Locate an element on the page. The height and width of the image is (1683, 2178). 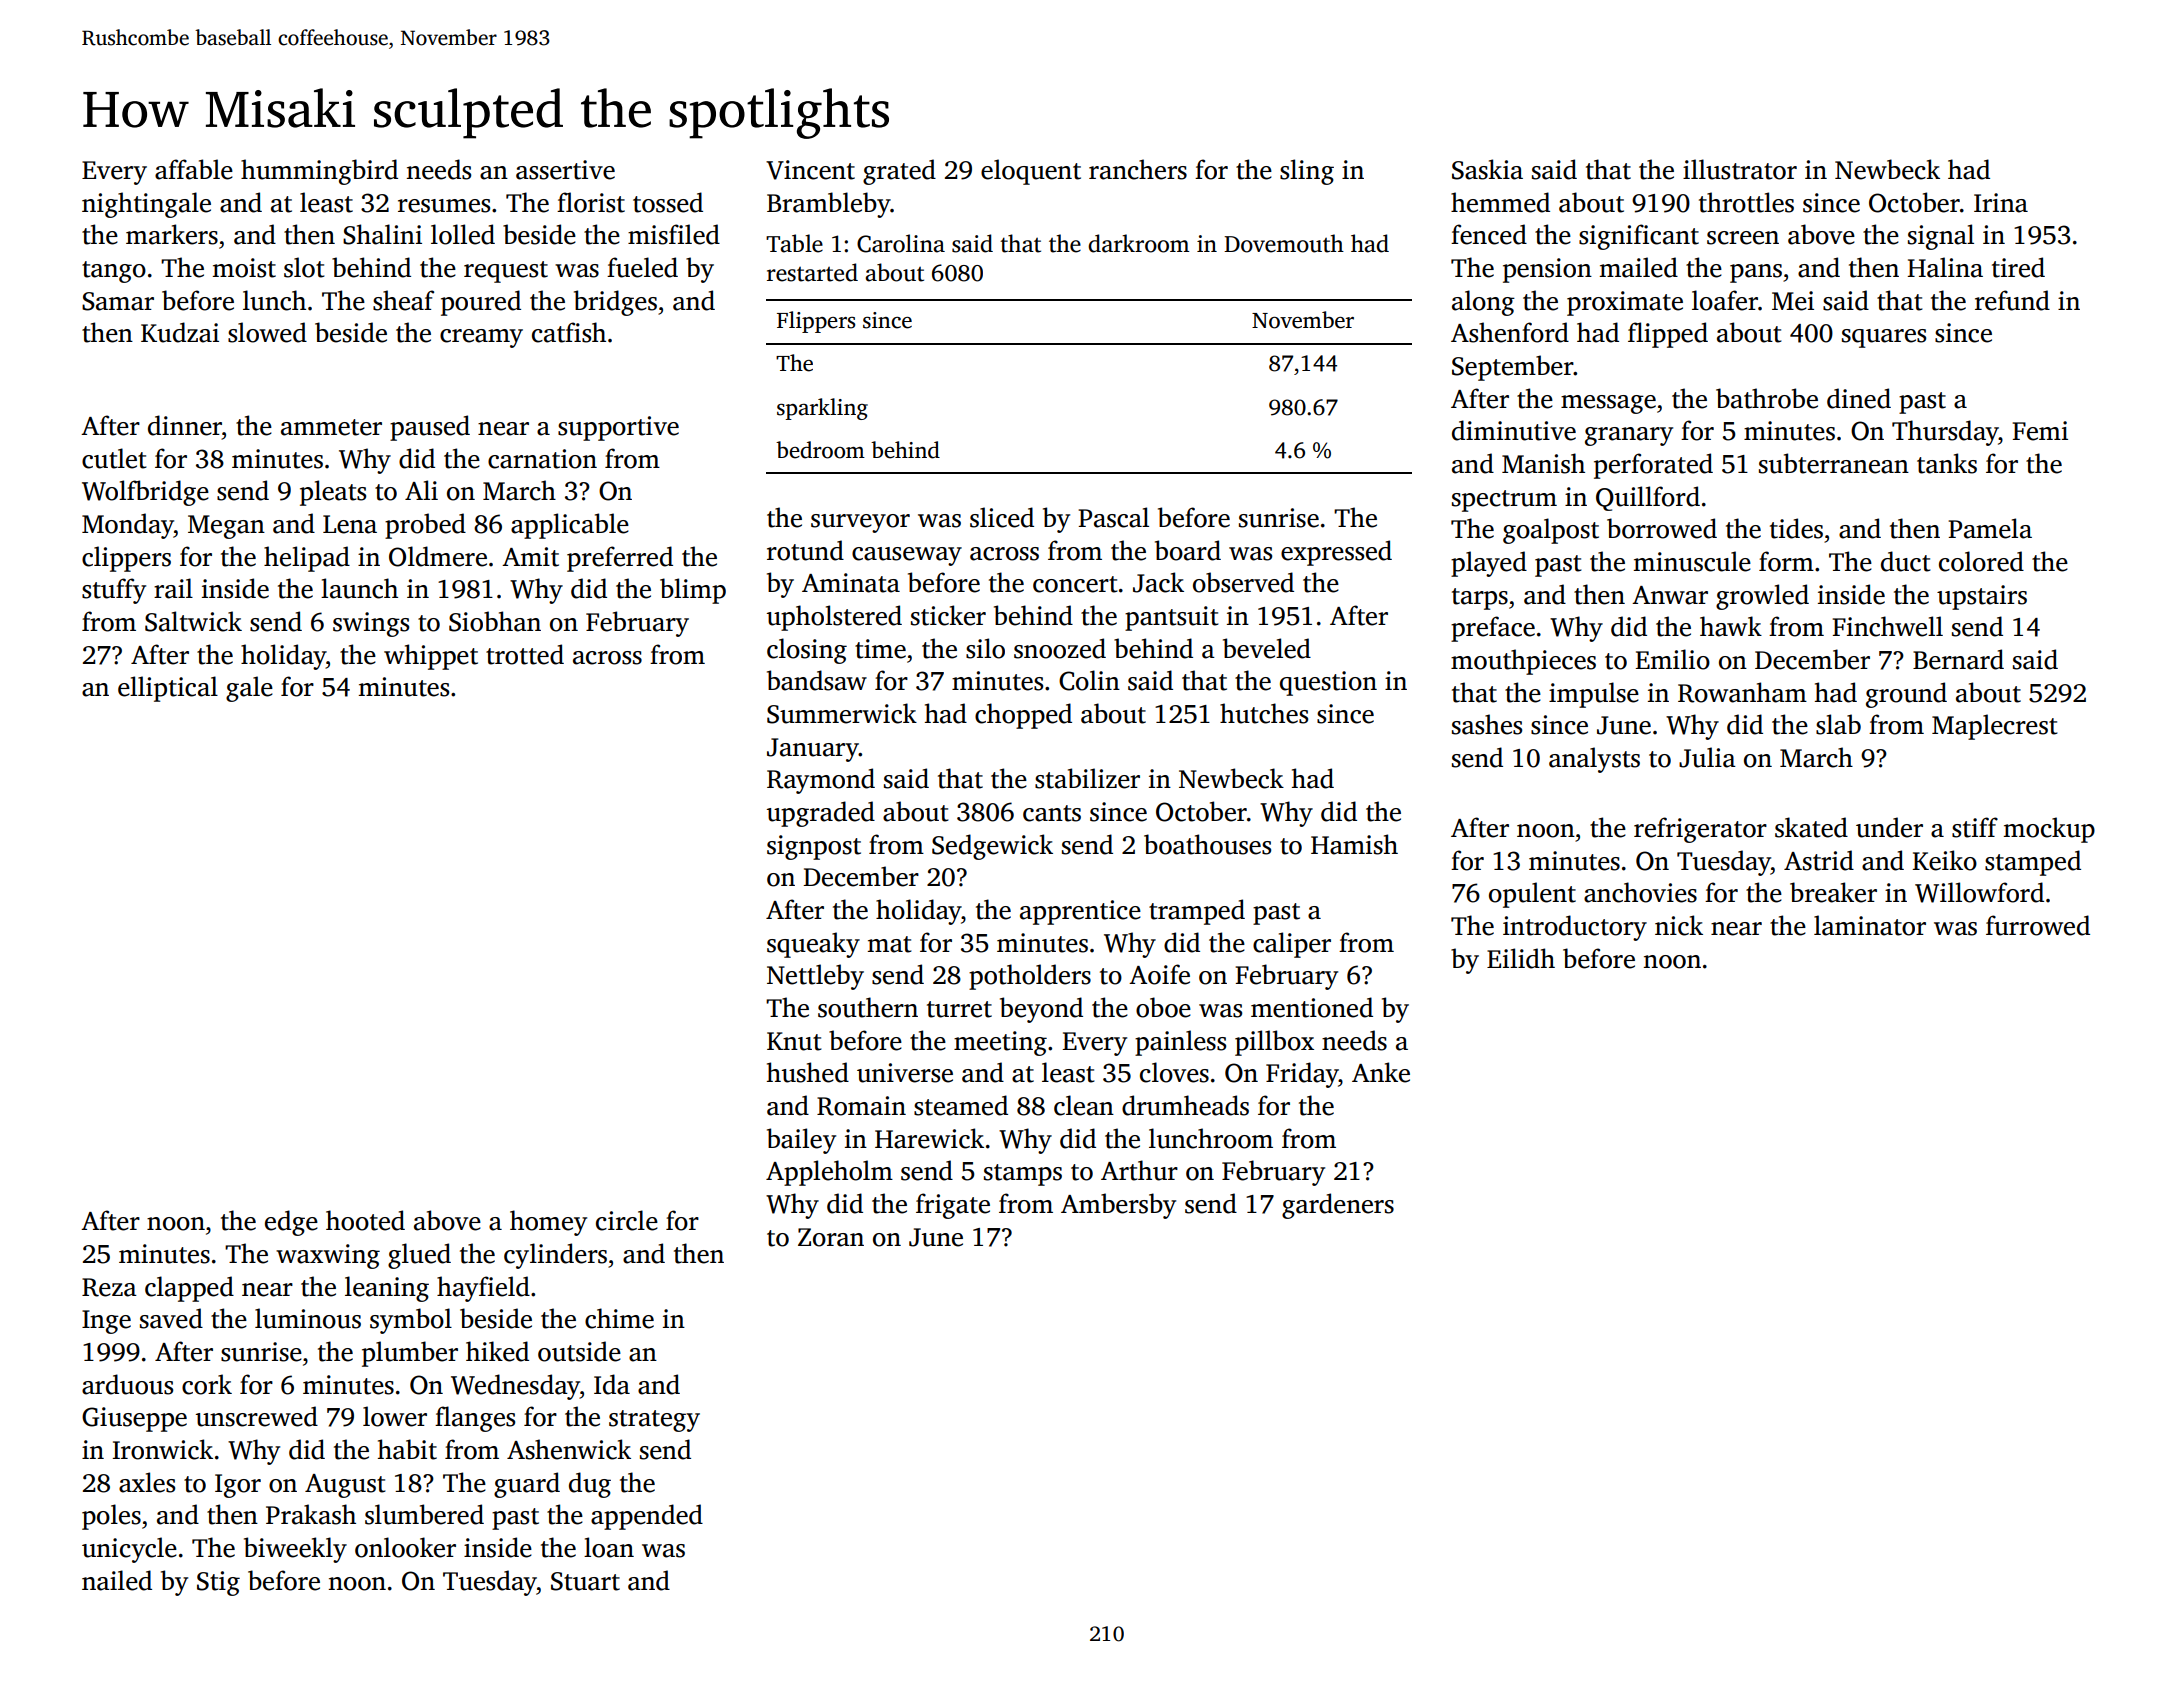
assertive is located at coordinates (565, 170).
